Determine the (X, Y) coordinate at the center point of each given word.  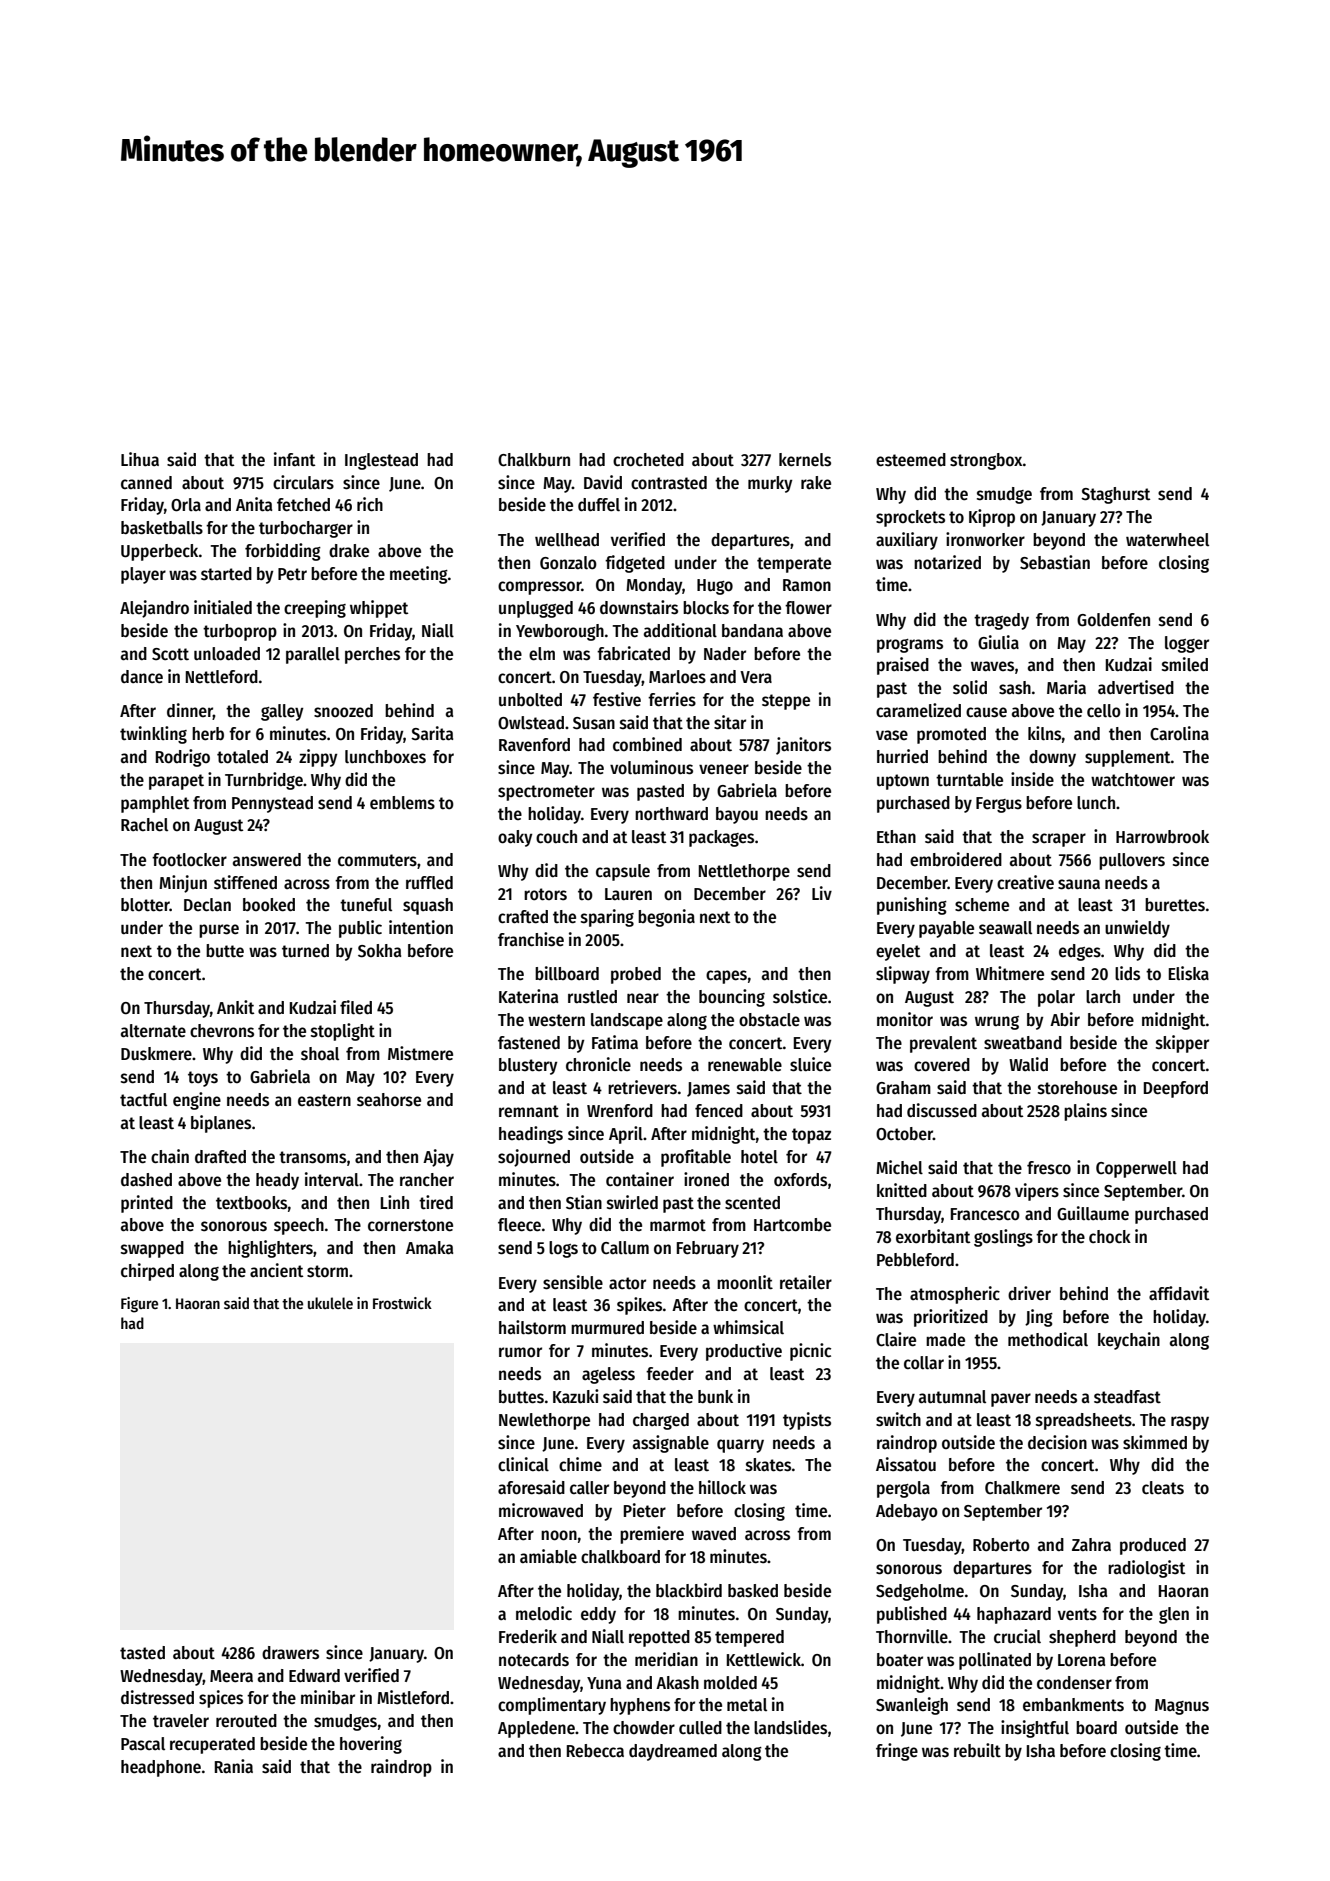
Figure (139, 1305)
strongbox (986, 461)
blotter (145, 905)
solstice (800, 996)
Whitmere (1010, 973)
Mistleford (413, 1697)
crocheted (648, 460)
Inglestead (381, 461)
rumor (520, 1352)
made (945, 1340)
